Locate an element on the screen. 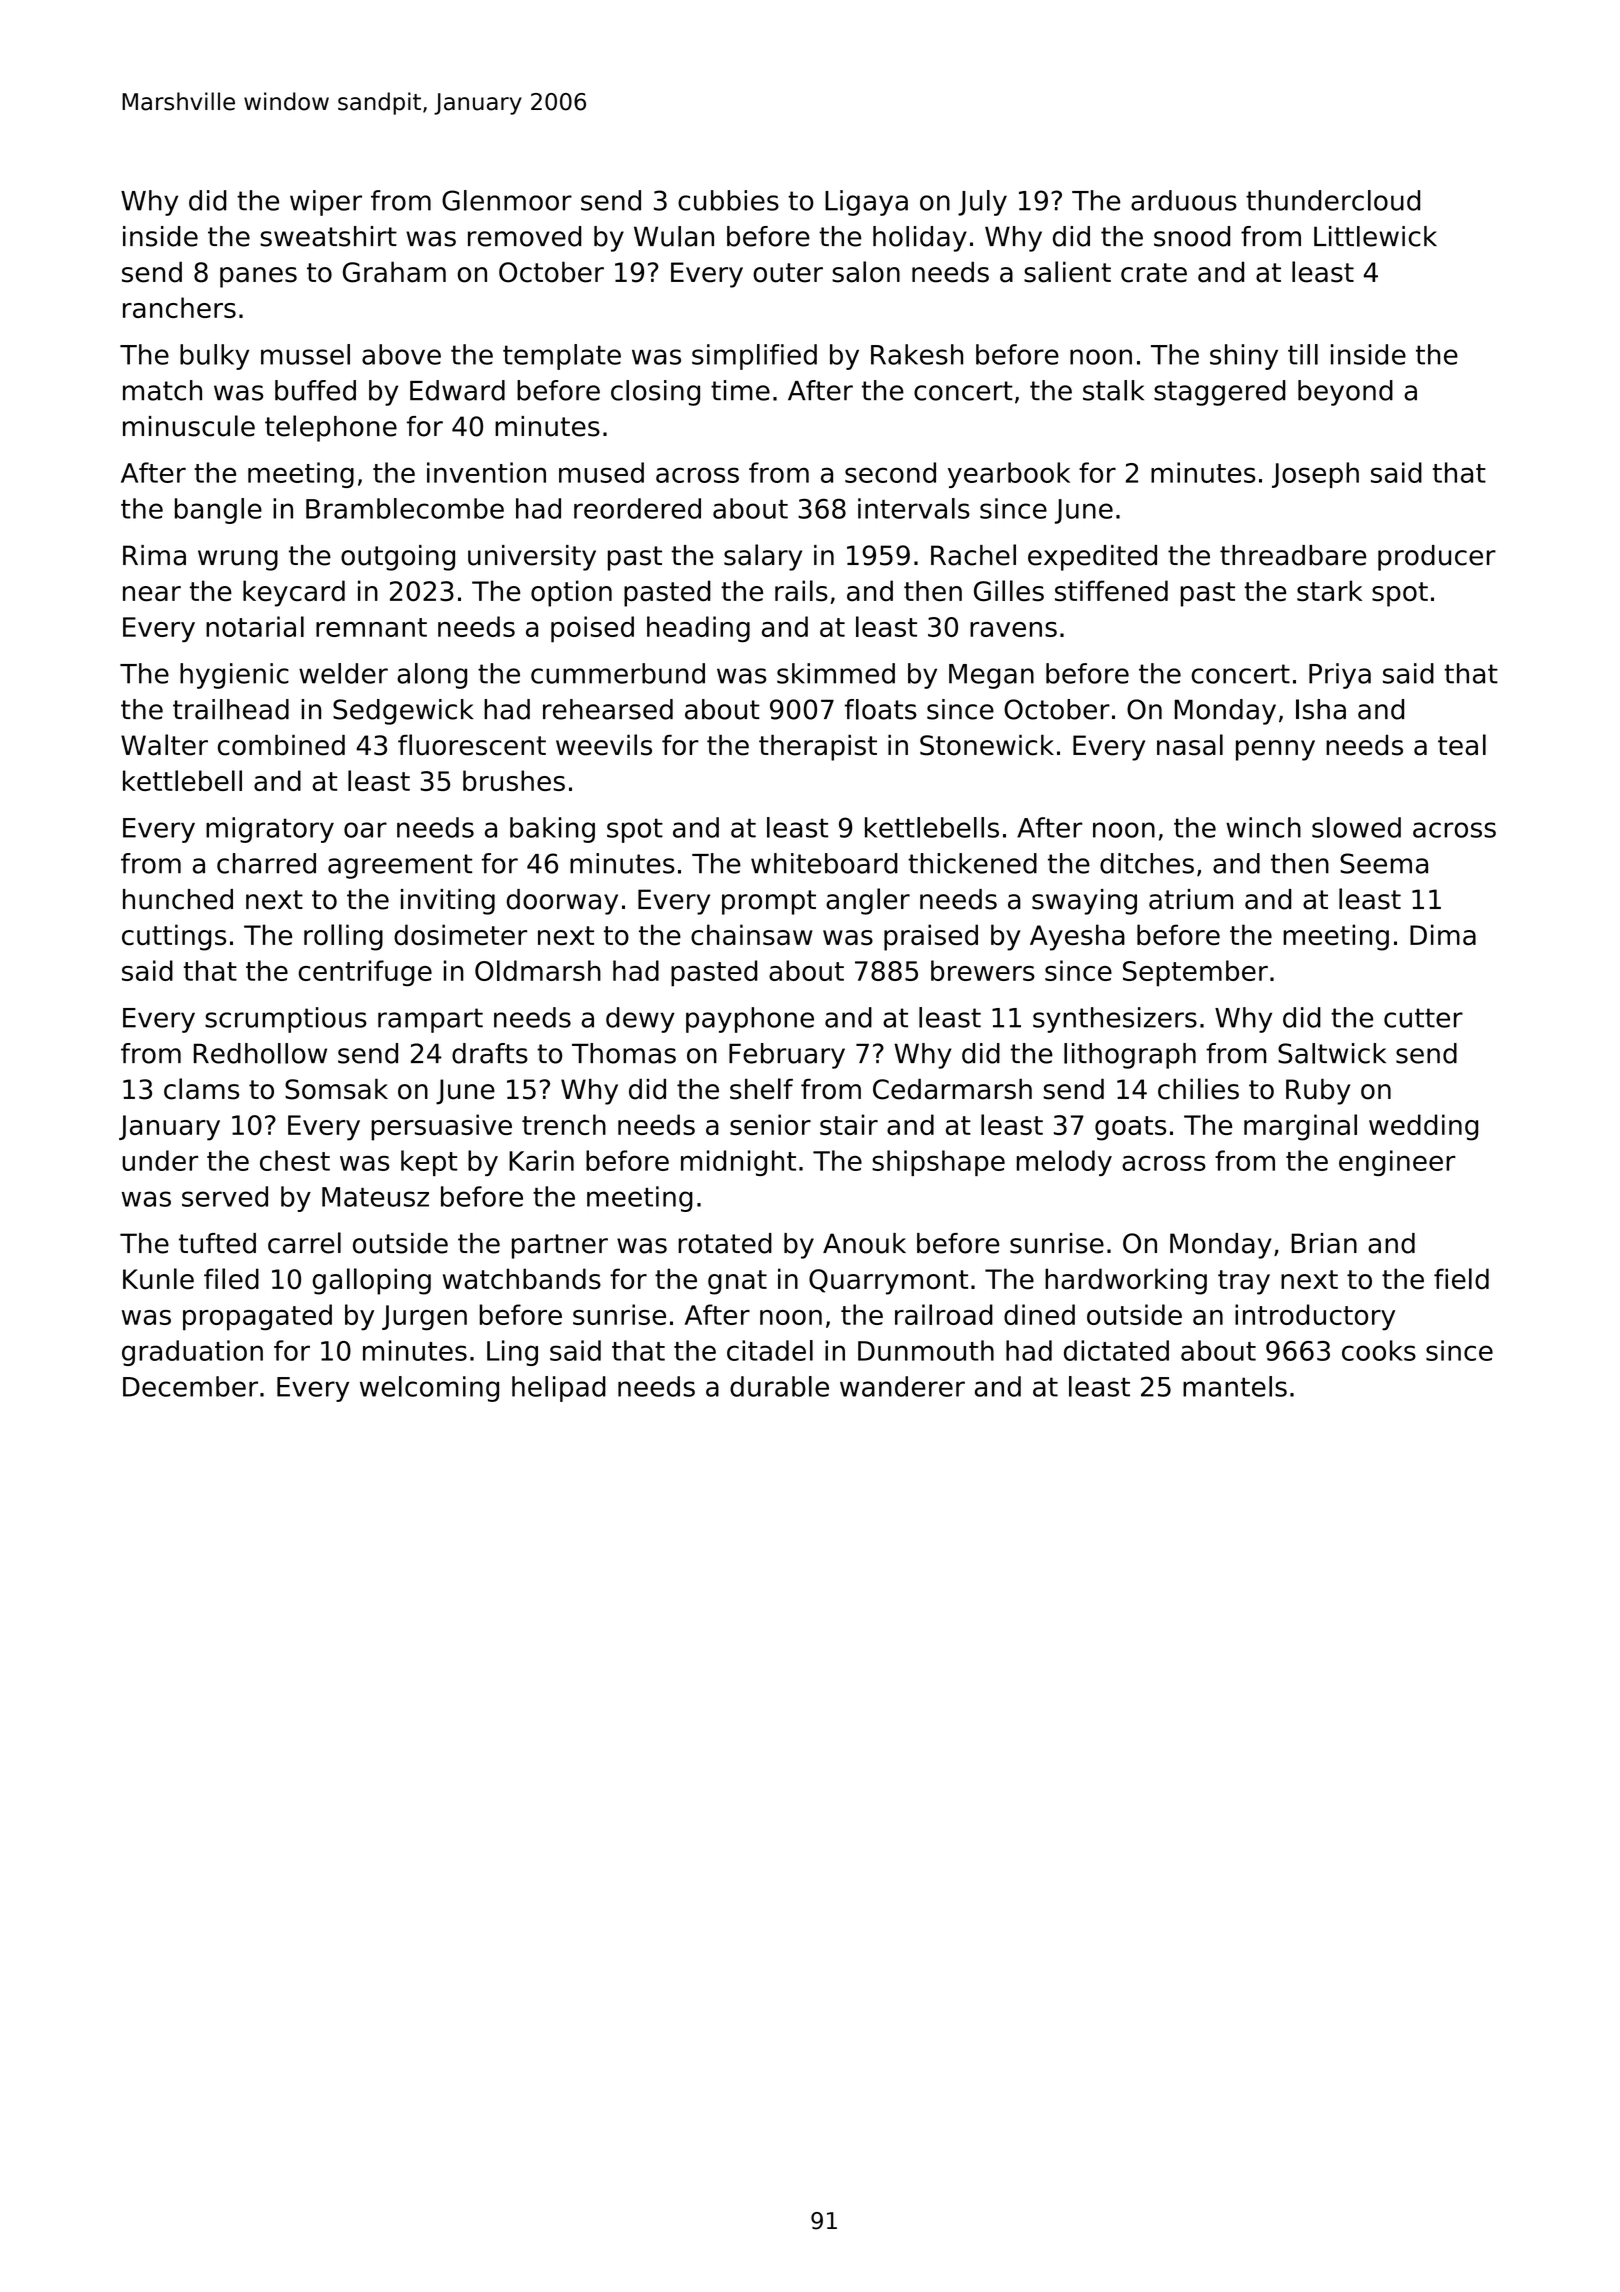 The height and width of the screenshot is (2292, 1620). Littlewick is located at coordinates (1375, 236).
